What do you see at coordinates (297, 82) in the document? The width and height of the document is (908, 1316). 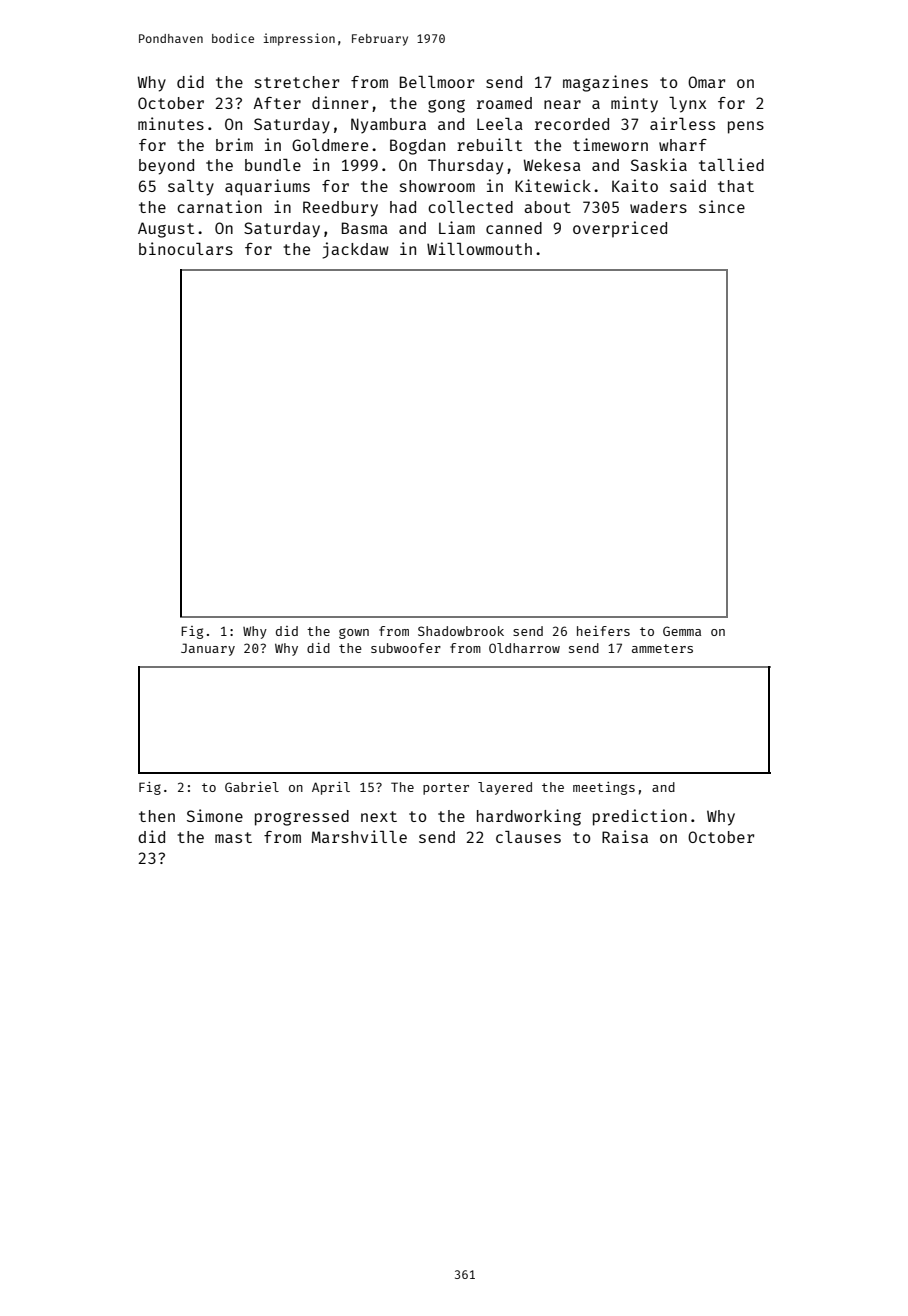 I see `stretcher` at bounding box center [297, 82].
